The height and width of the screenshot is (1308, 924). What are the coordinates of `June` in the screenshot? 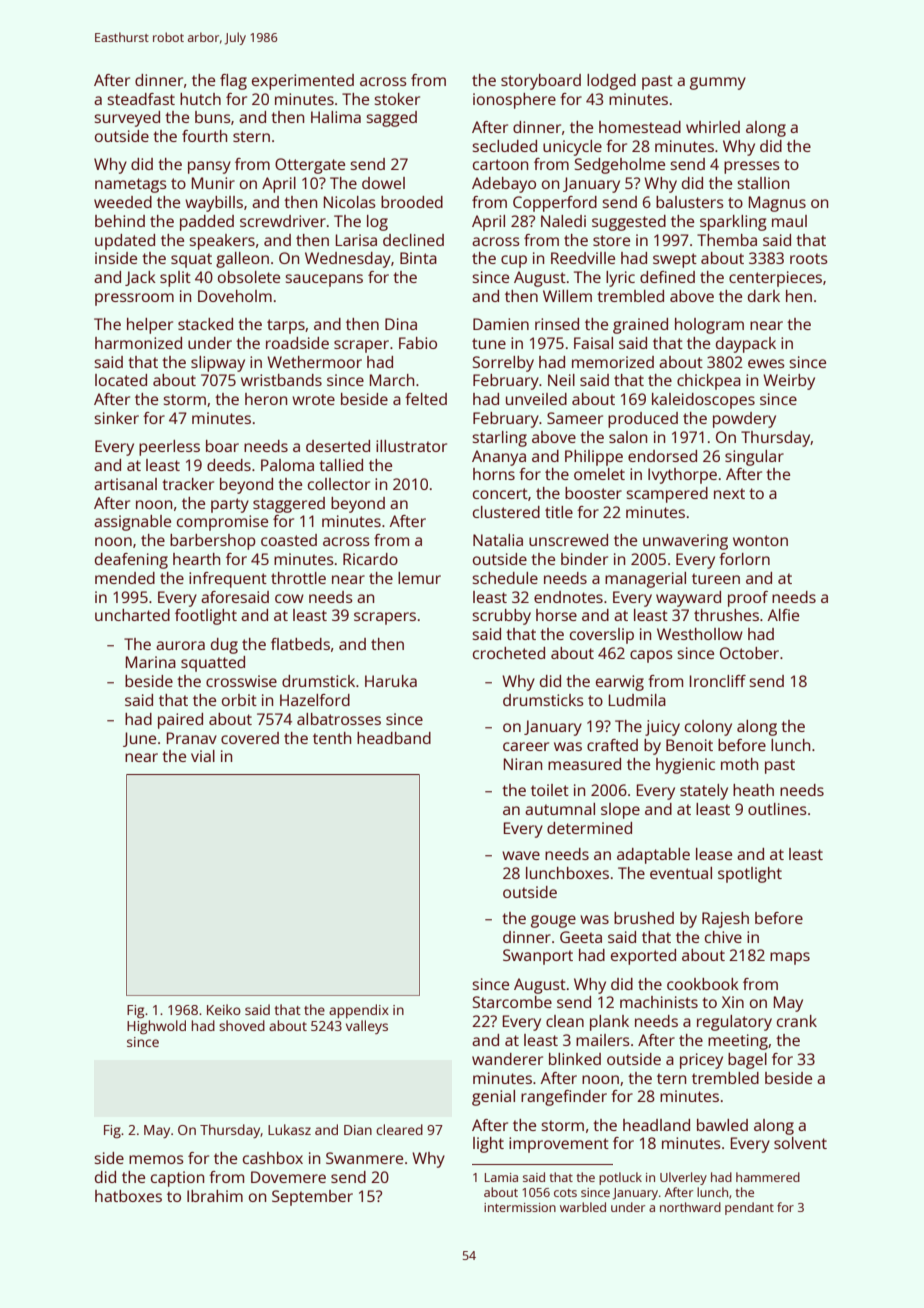 It's located at (139, 739).
